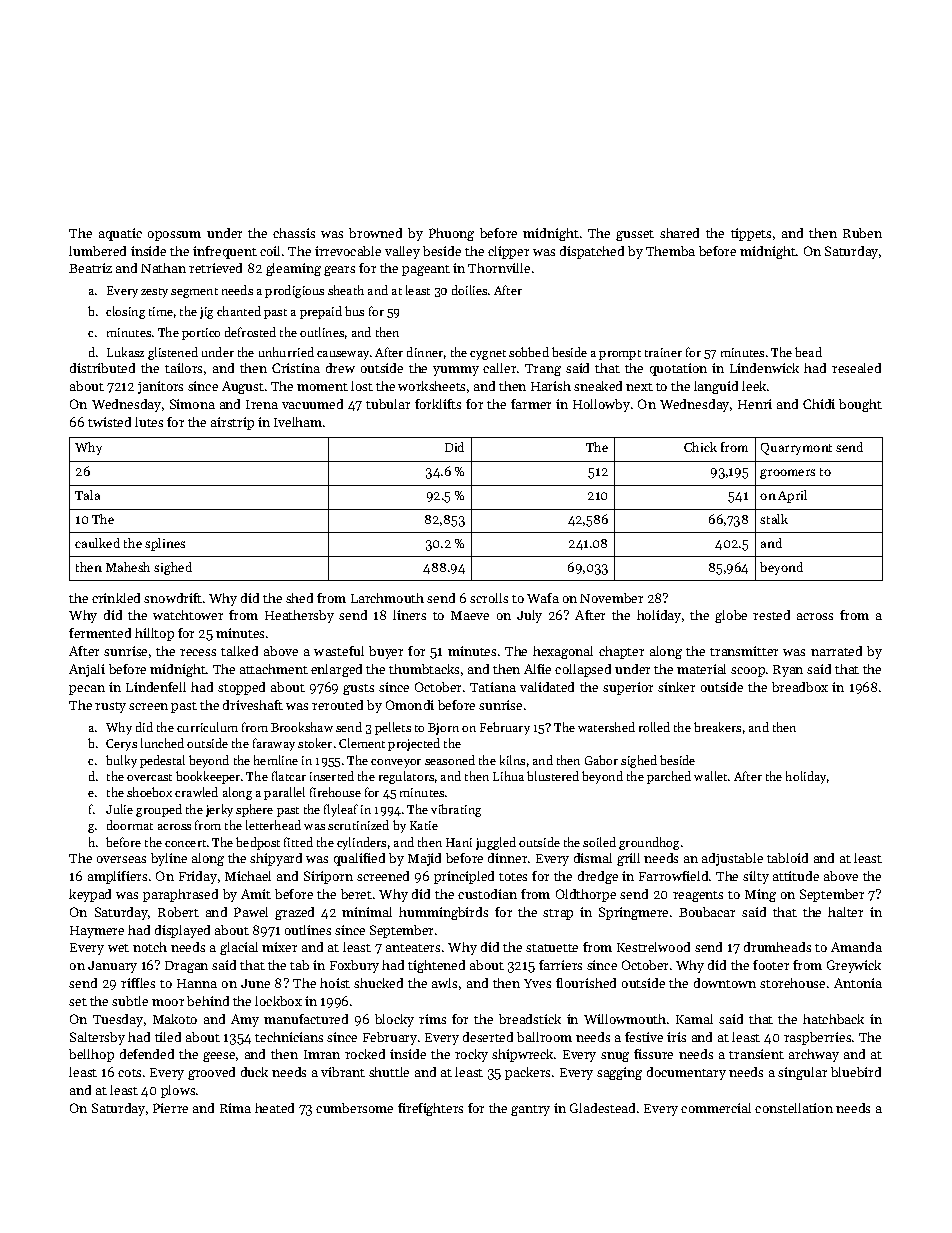 This screenshot has height=1233, width=952. I want to click on Quarrymont, so click(796, 449).
